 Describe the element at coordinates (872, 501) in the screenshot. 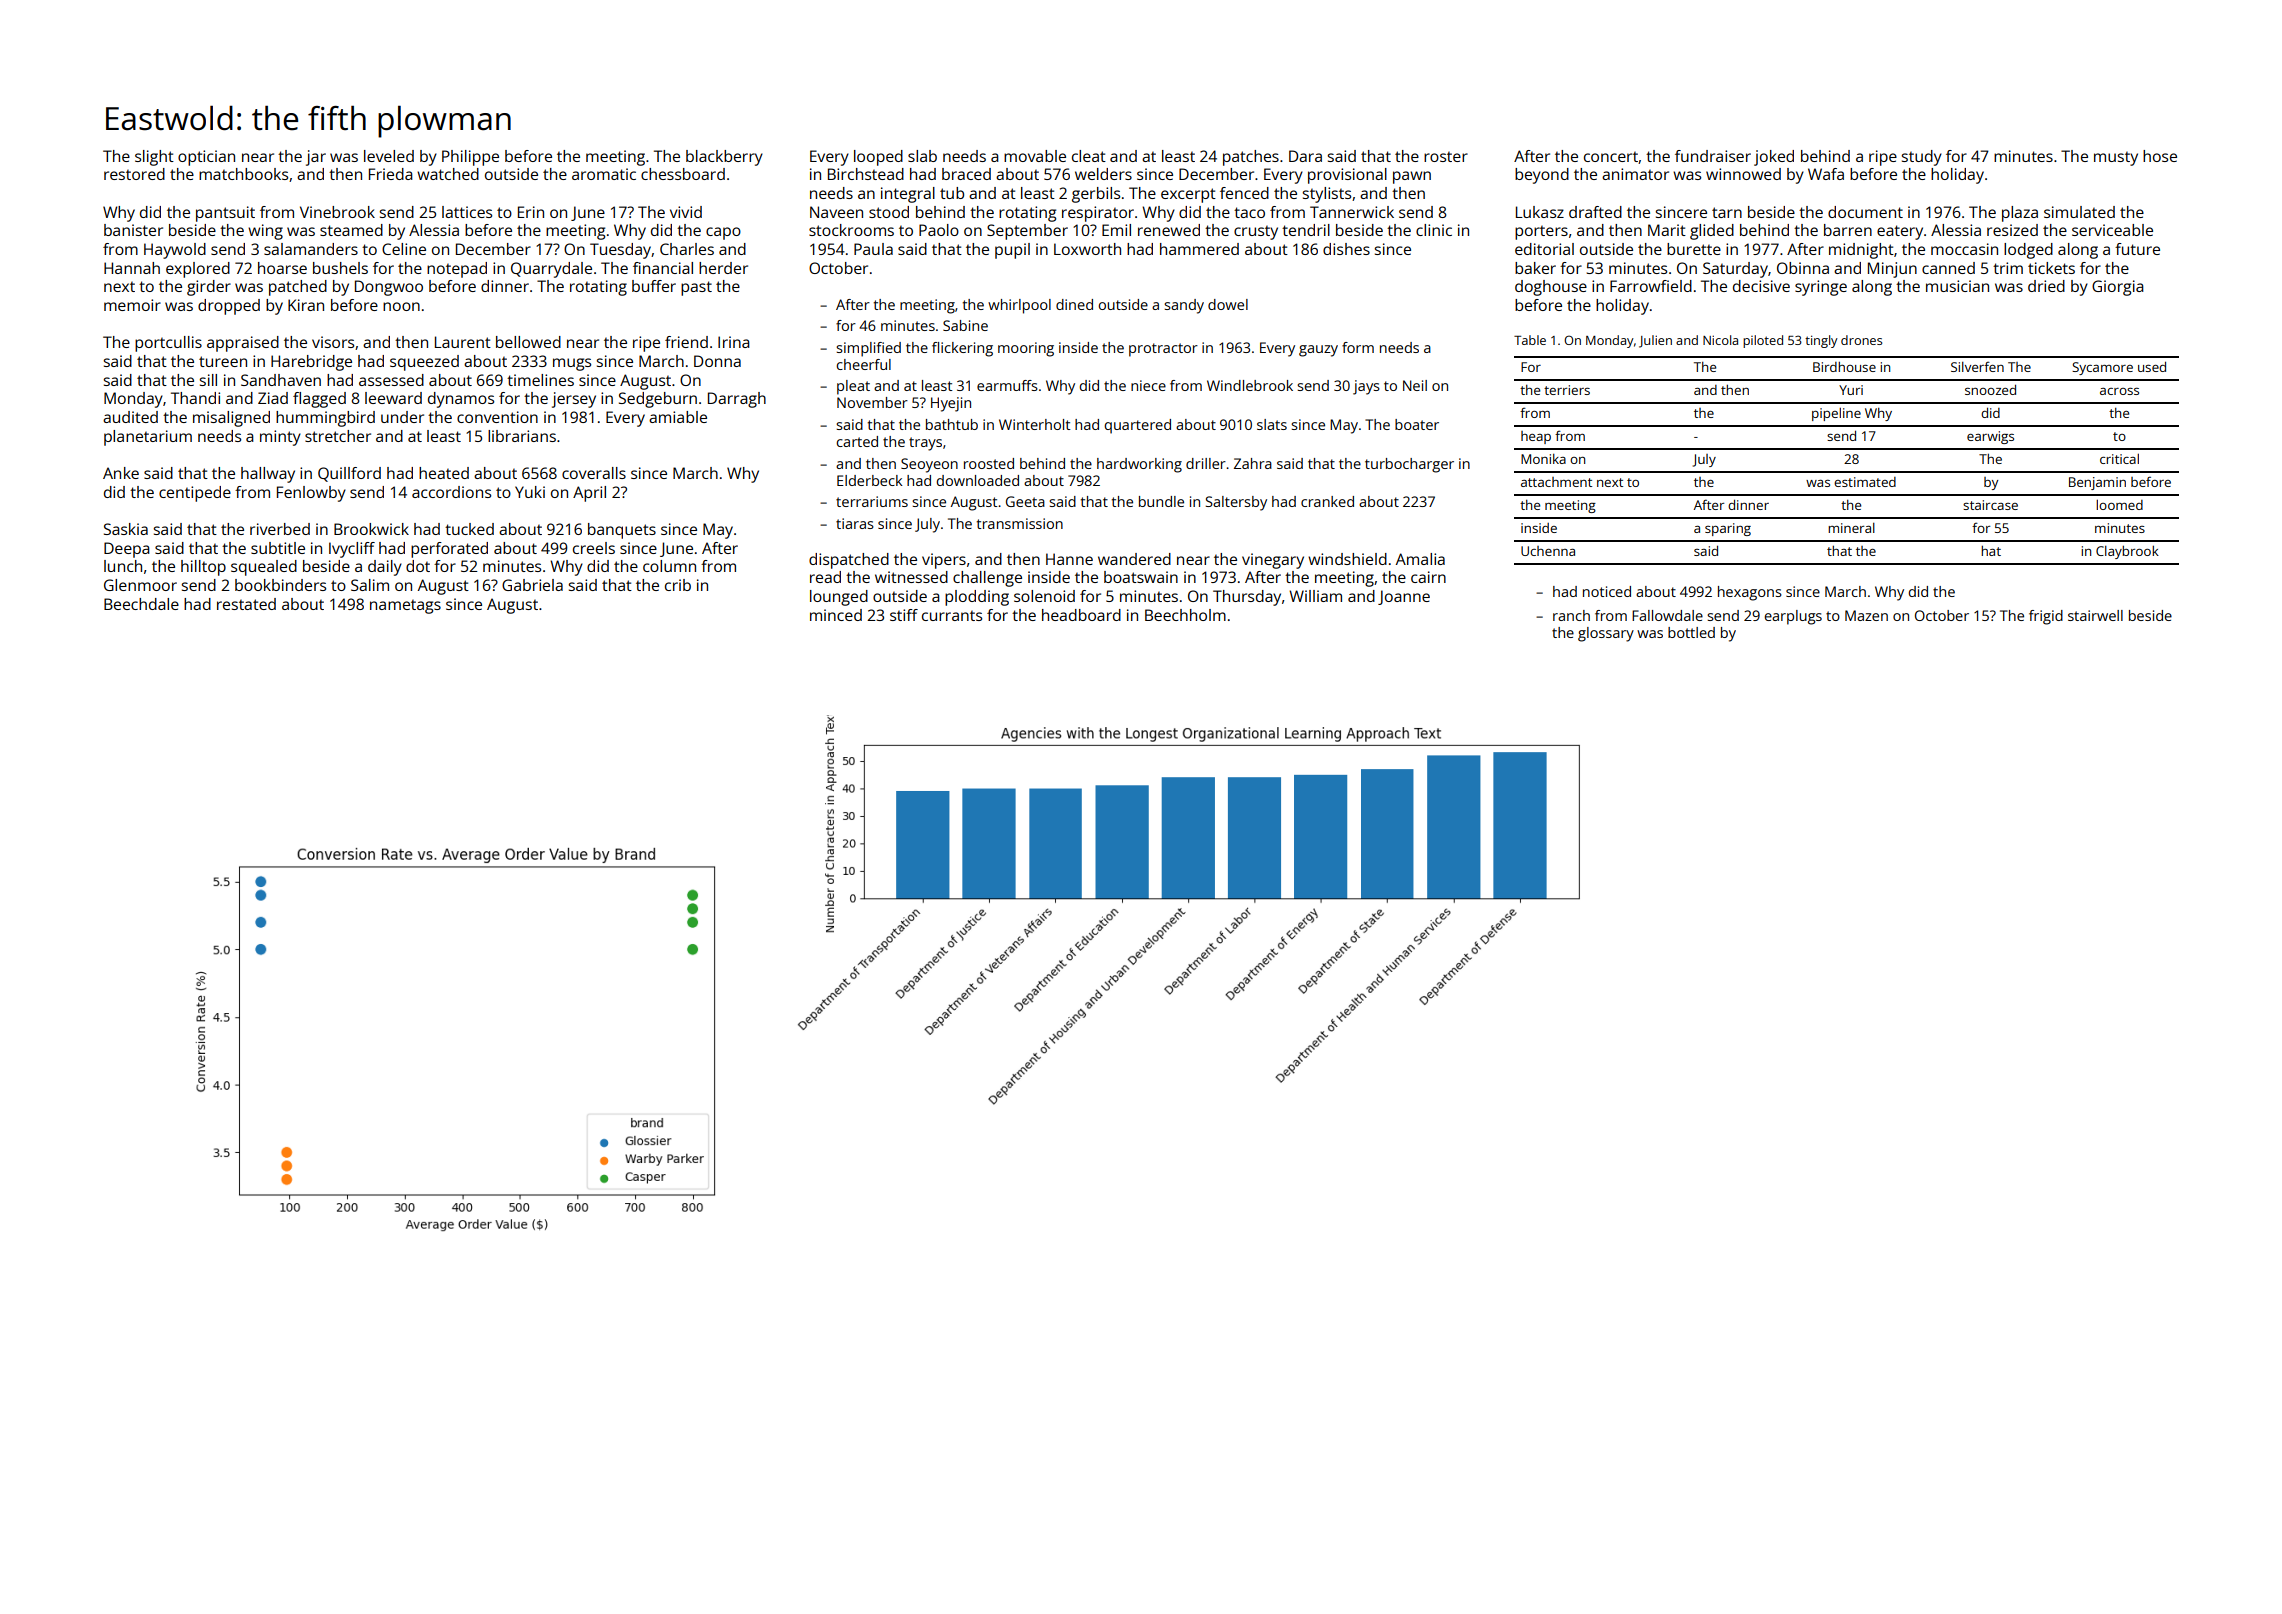

I see `terrariums` at that location.
